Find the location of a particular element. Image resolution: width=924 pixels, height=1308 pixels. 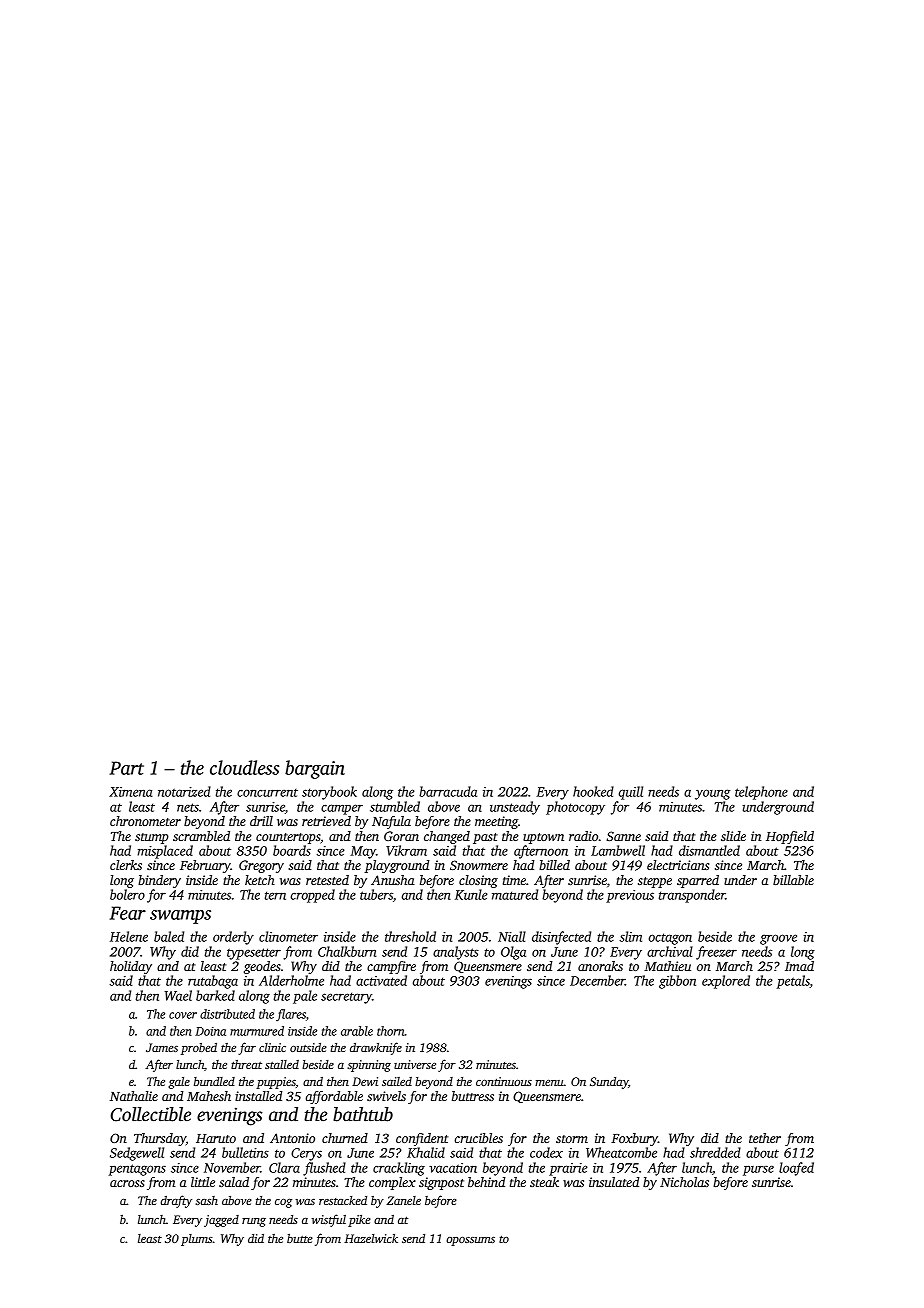

continuous is located at coordinates (504, 1081).
